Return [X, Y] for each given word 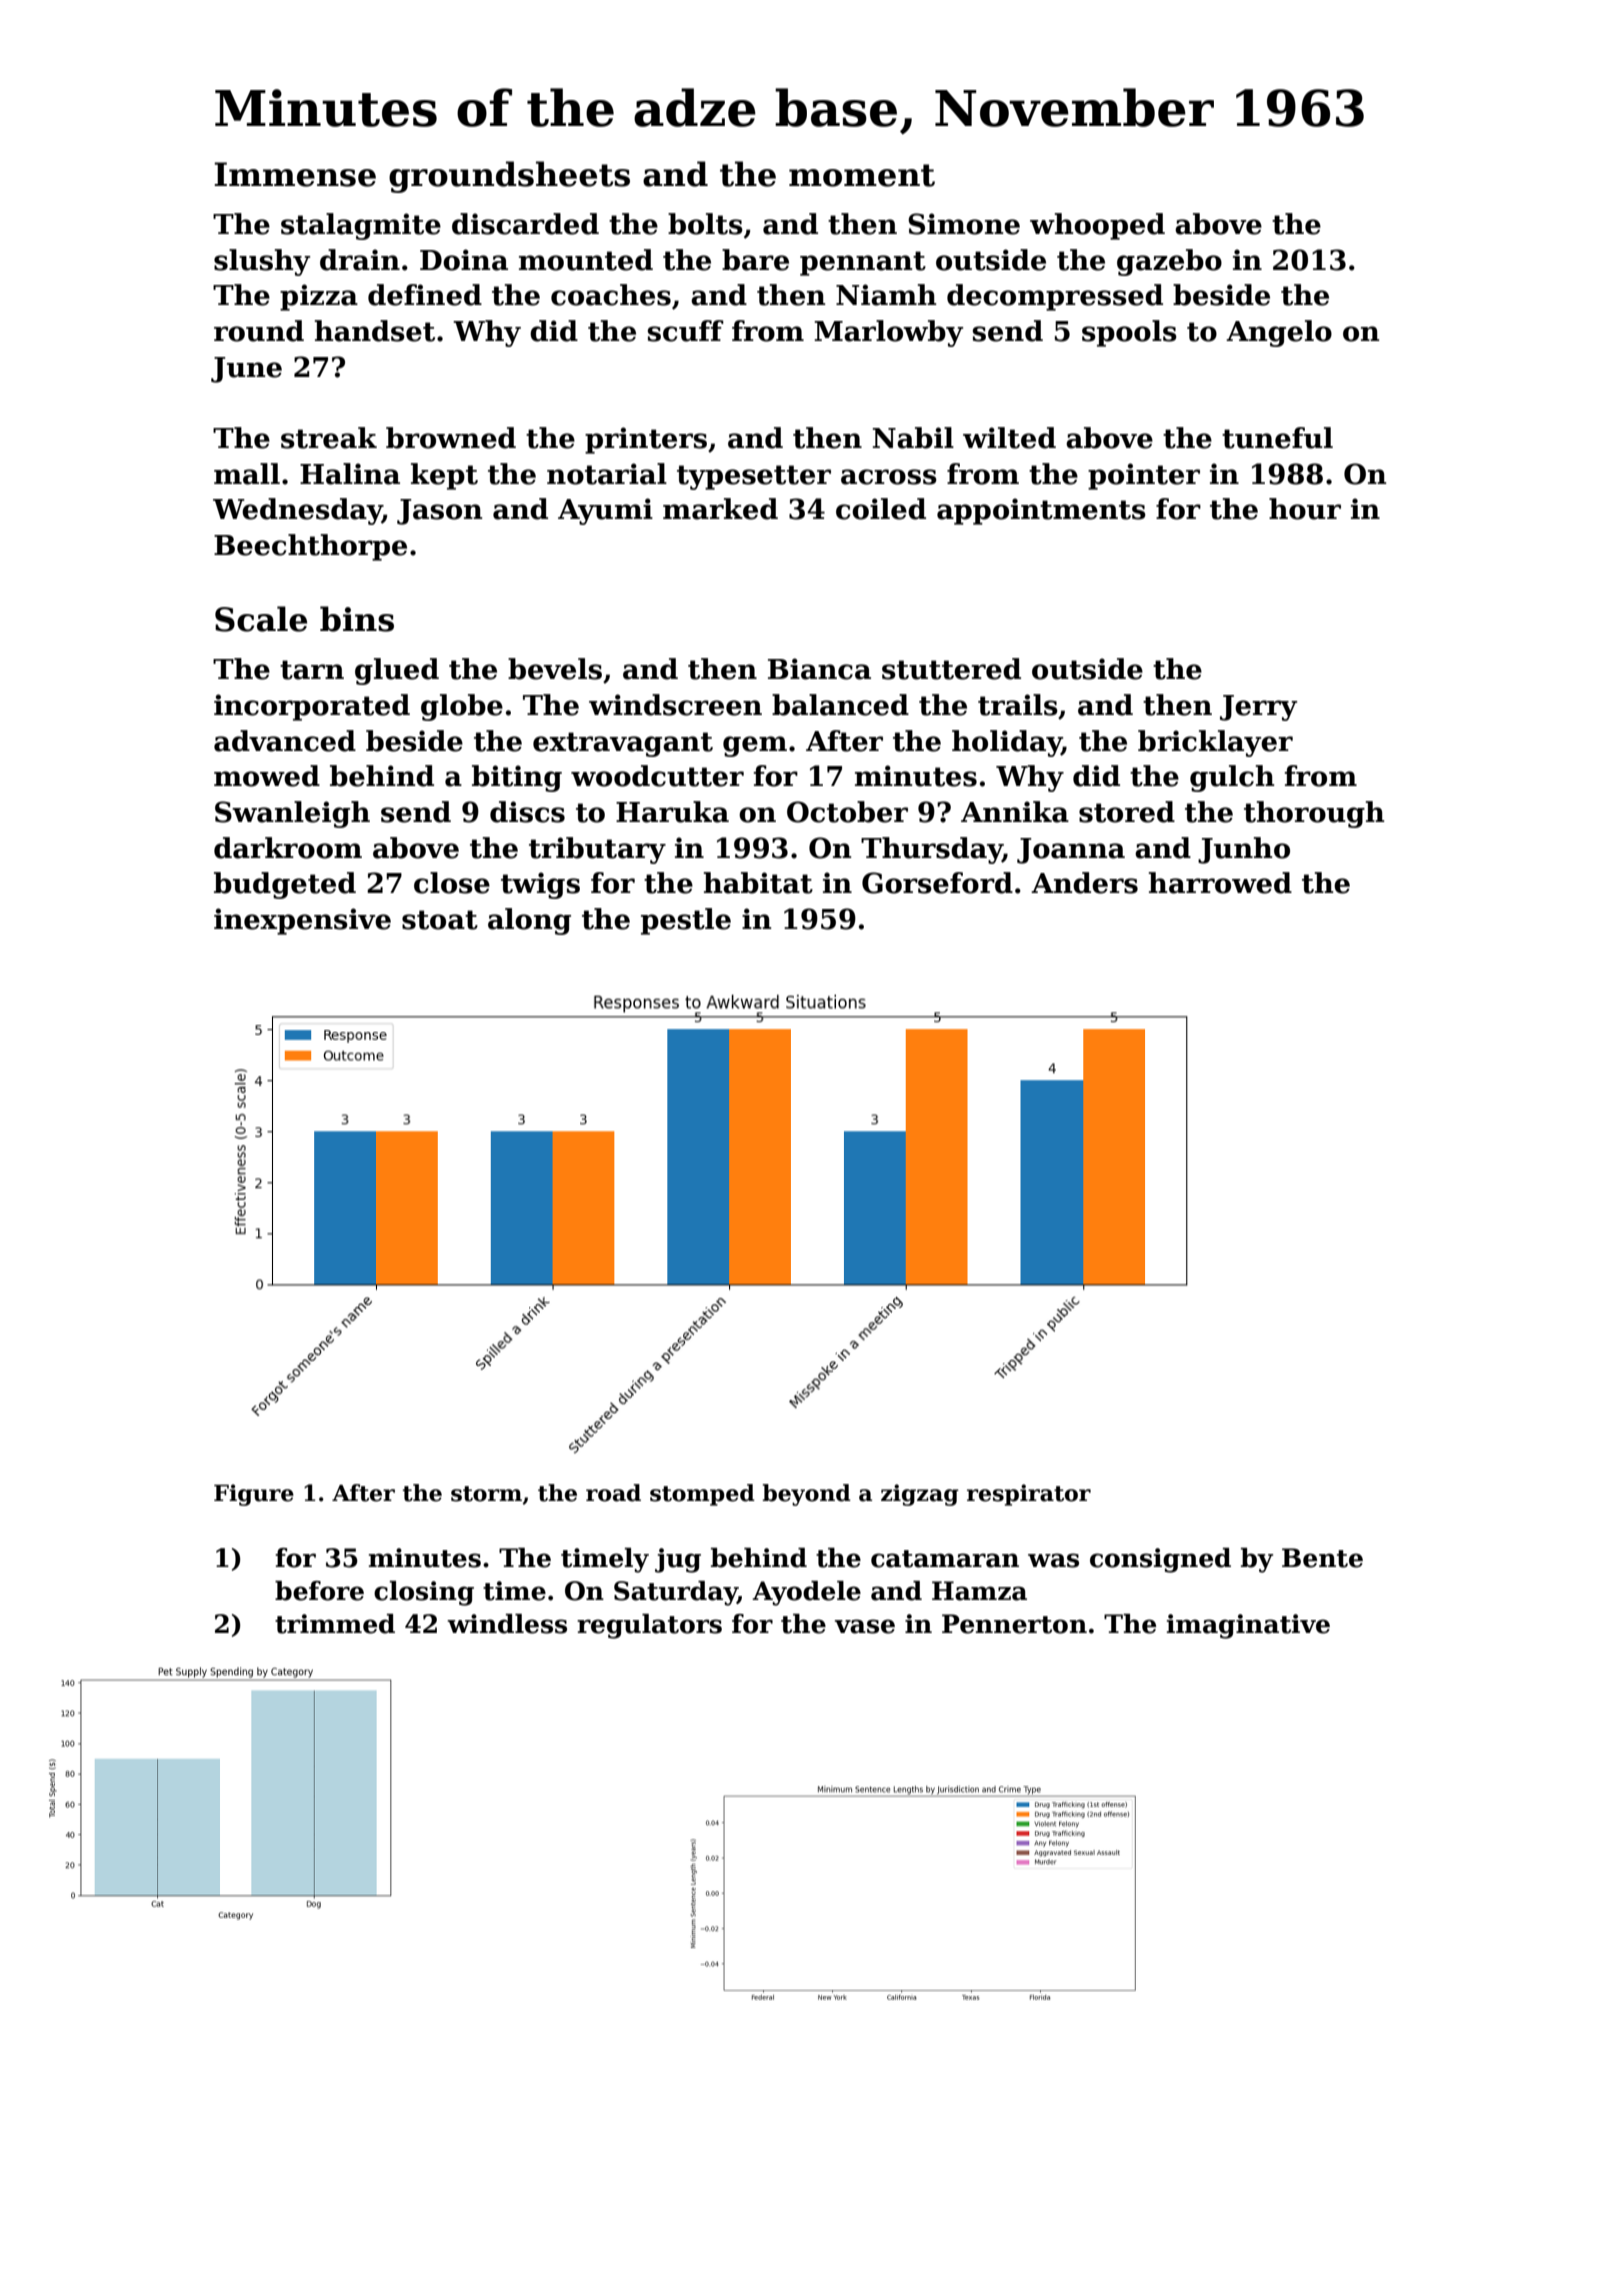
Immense [295, 174]
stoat [440, 920]
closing [424, 1593]
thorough [1314, 814]
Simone [964, 224]
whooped [1097, 226]
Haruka [672, 812]
